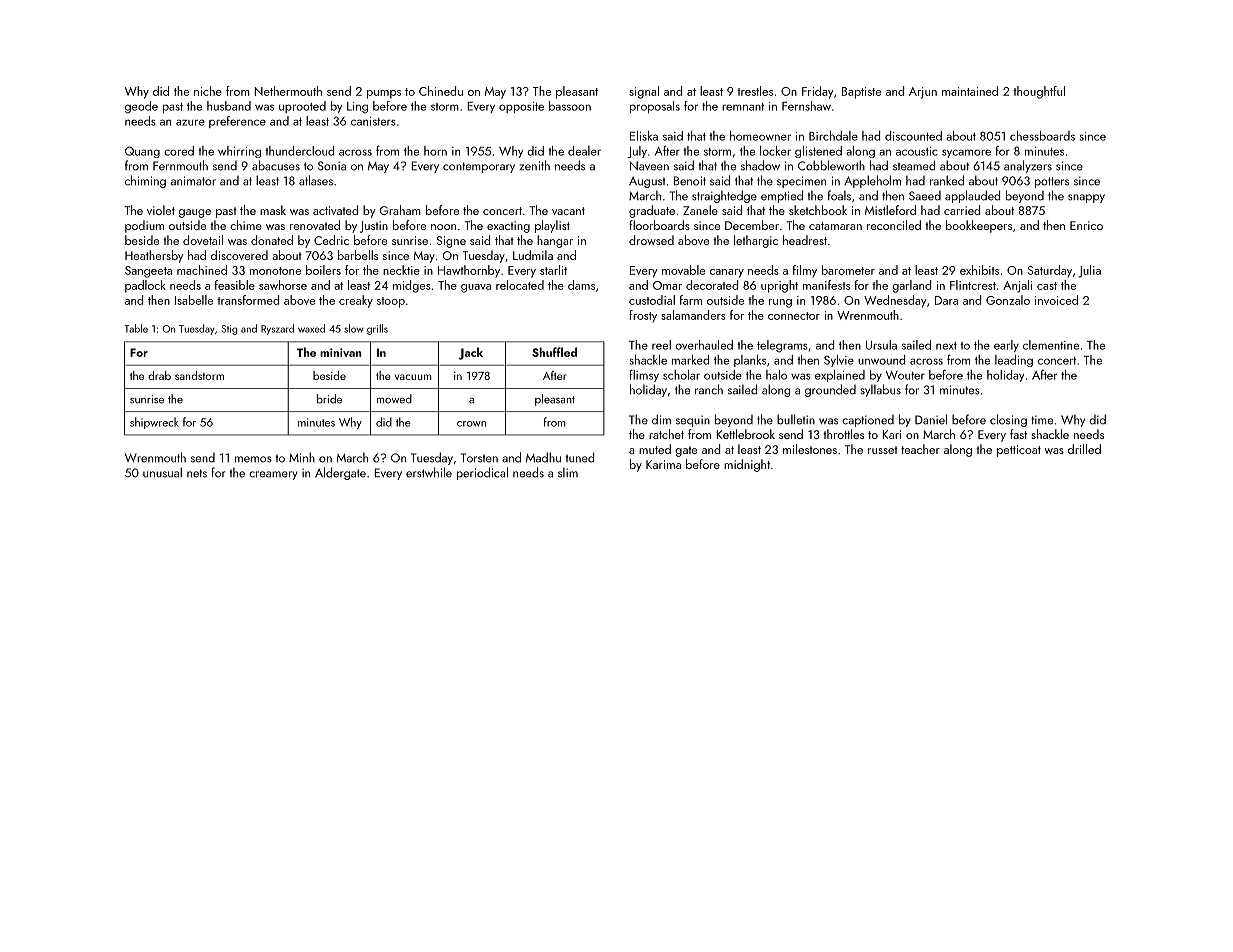  I want to click on Sylvie, so click(839, 361).
